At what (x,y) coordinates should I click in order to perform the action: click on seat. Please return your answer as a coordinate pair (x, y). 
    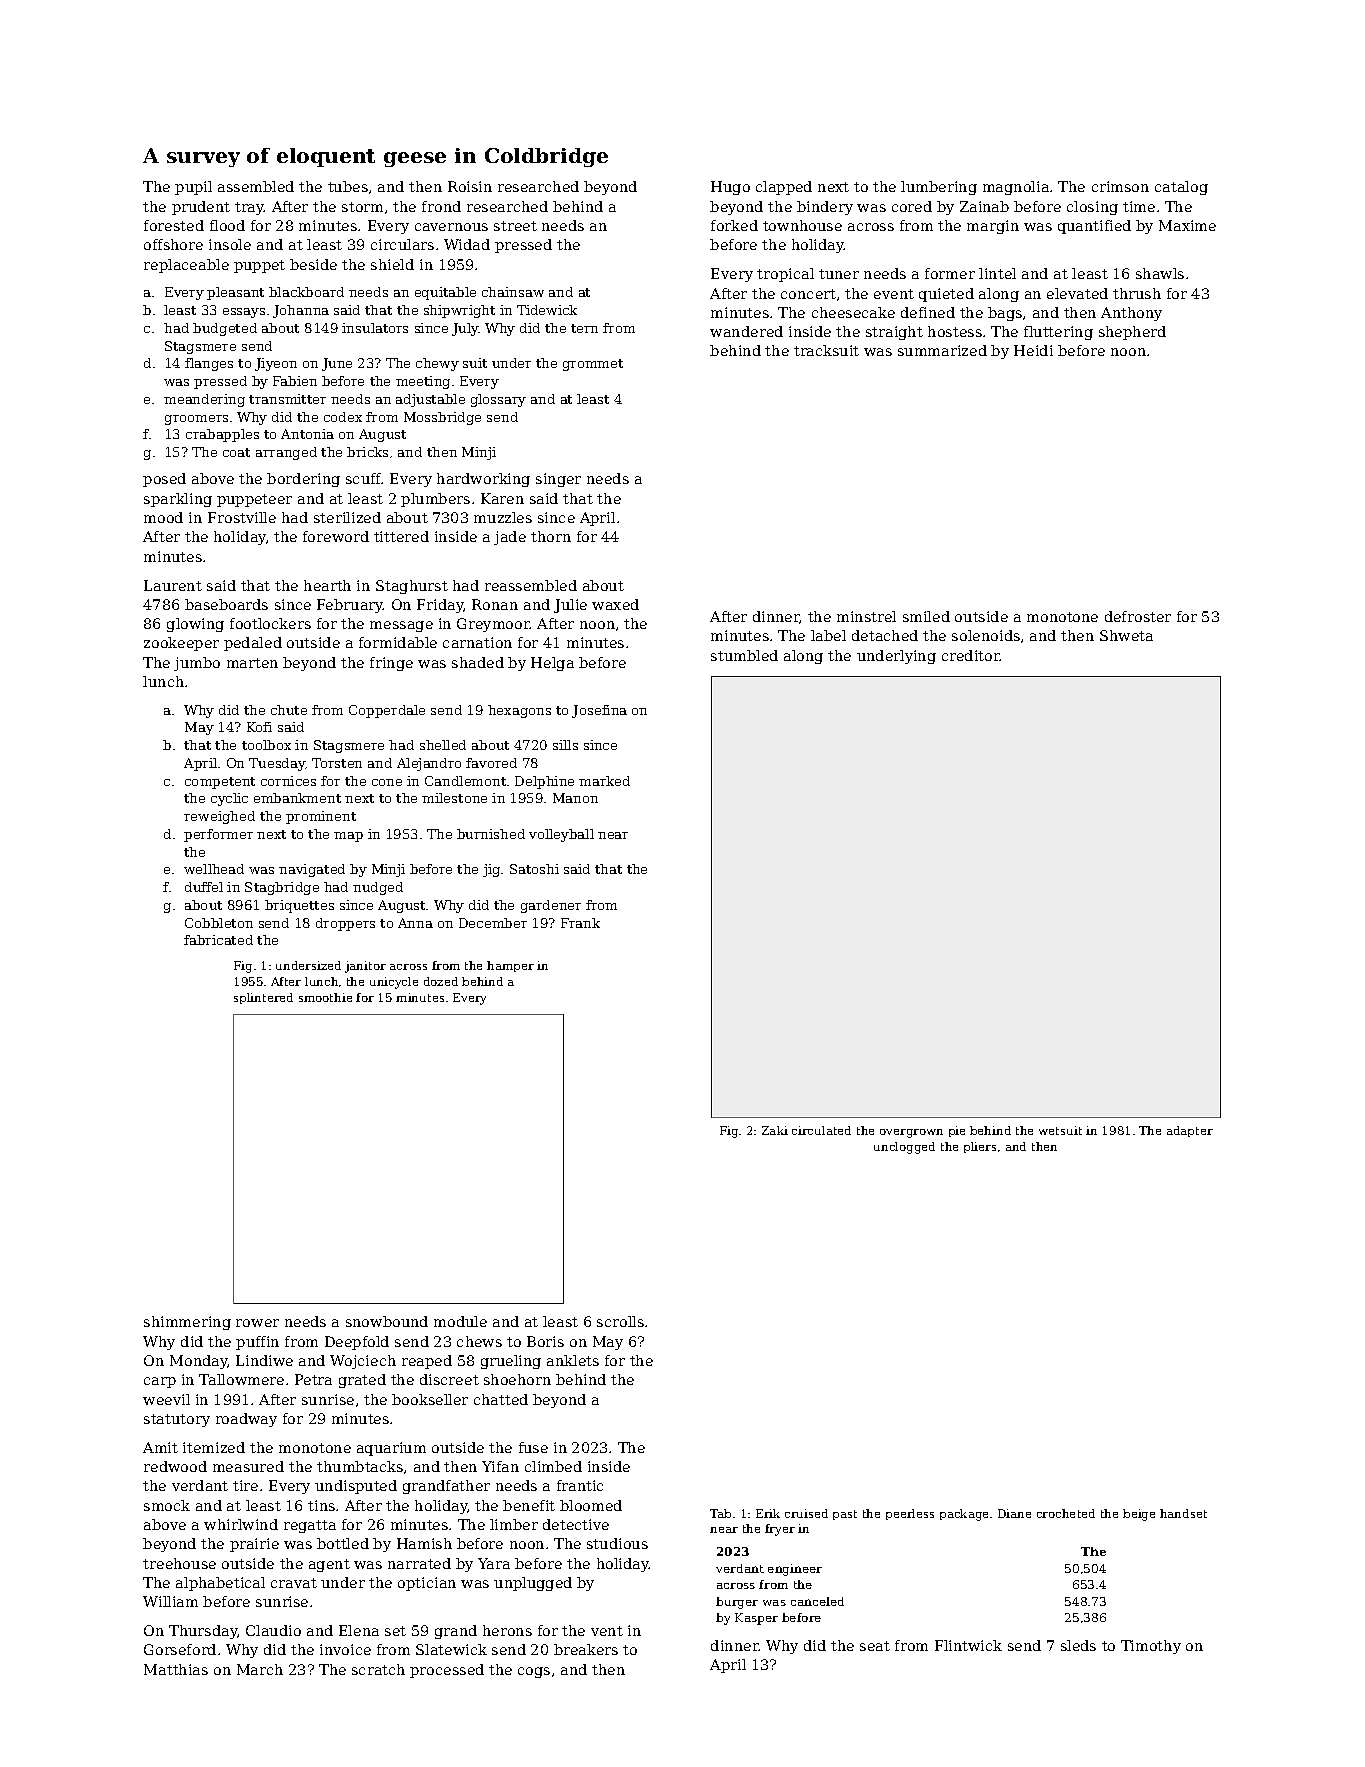
    Looking at the image, I should click on (875, 1646).
